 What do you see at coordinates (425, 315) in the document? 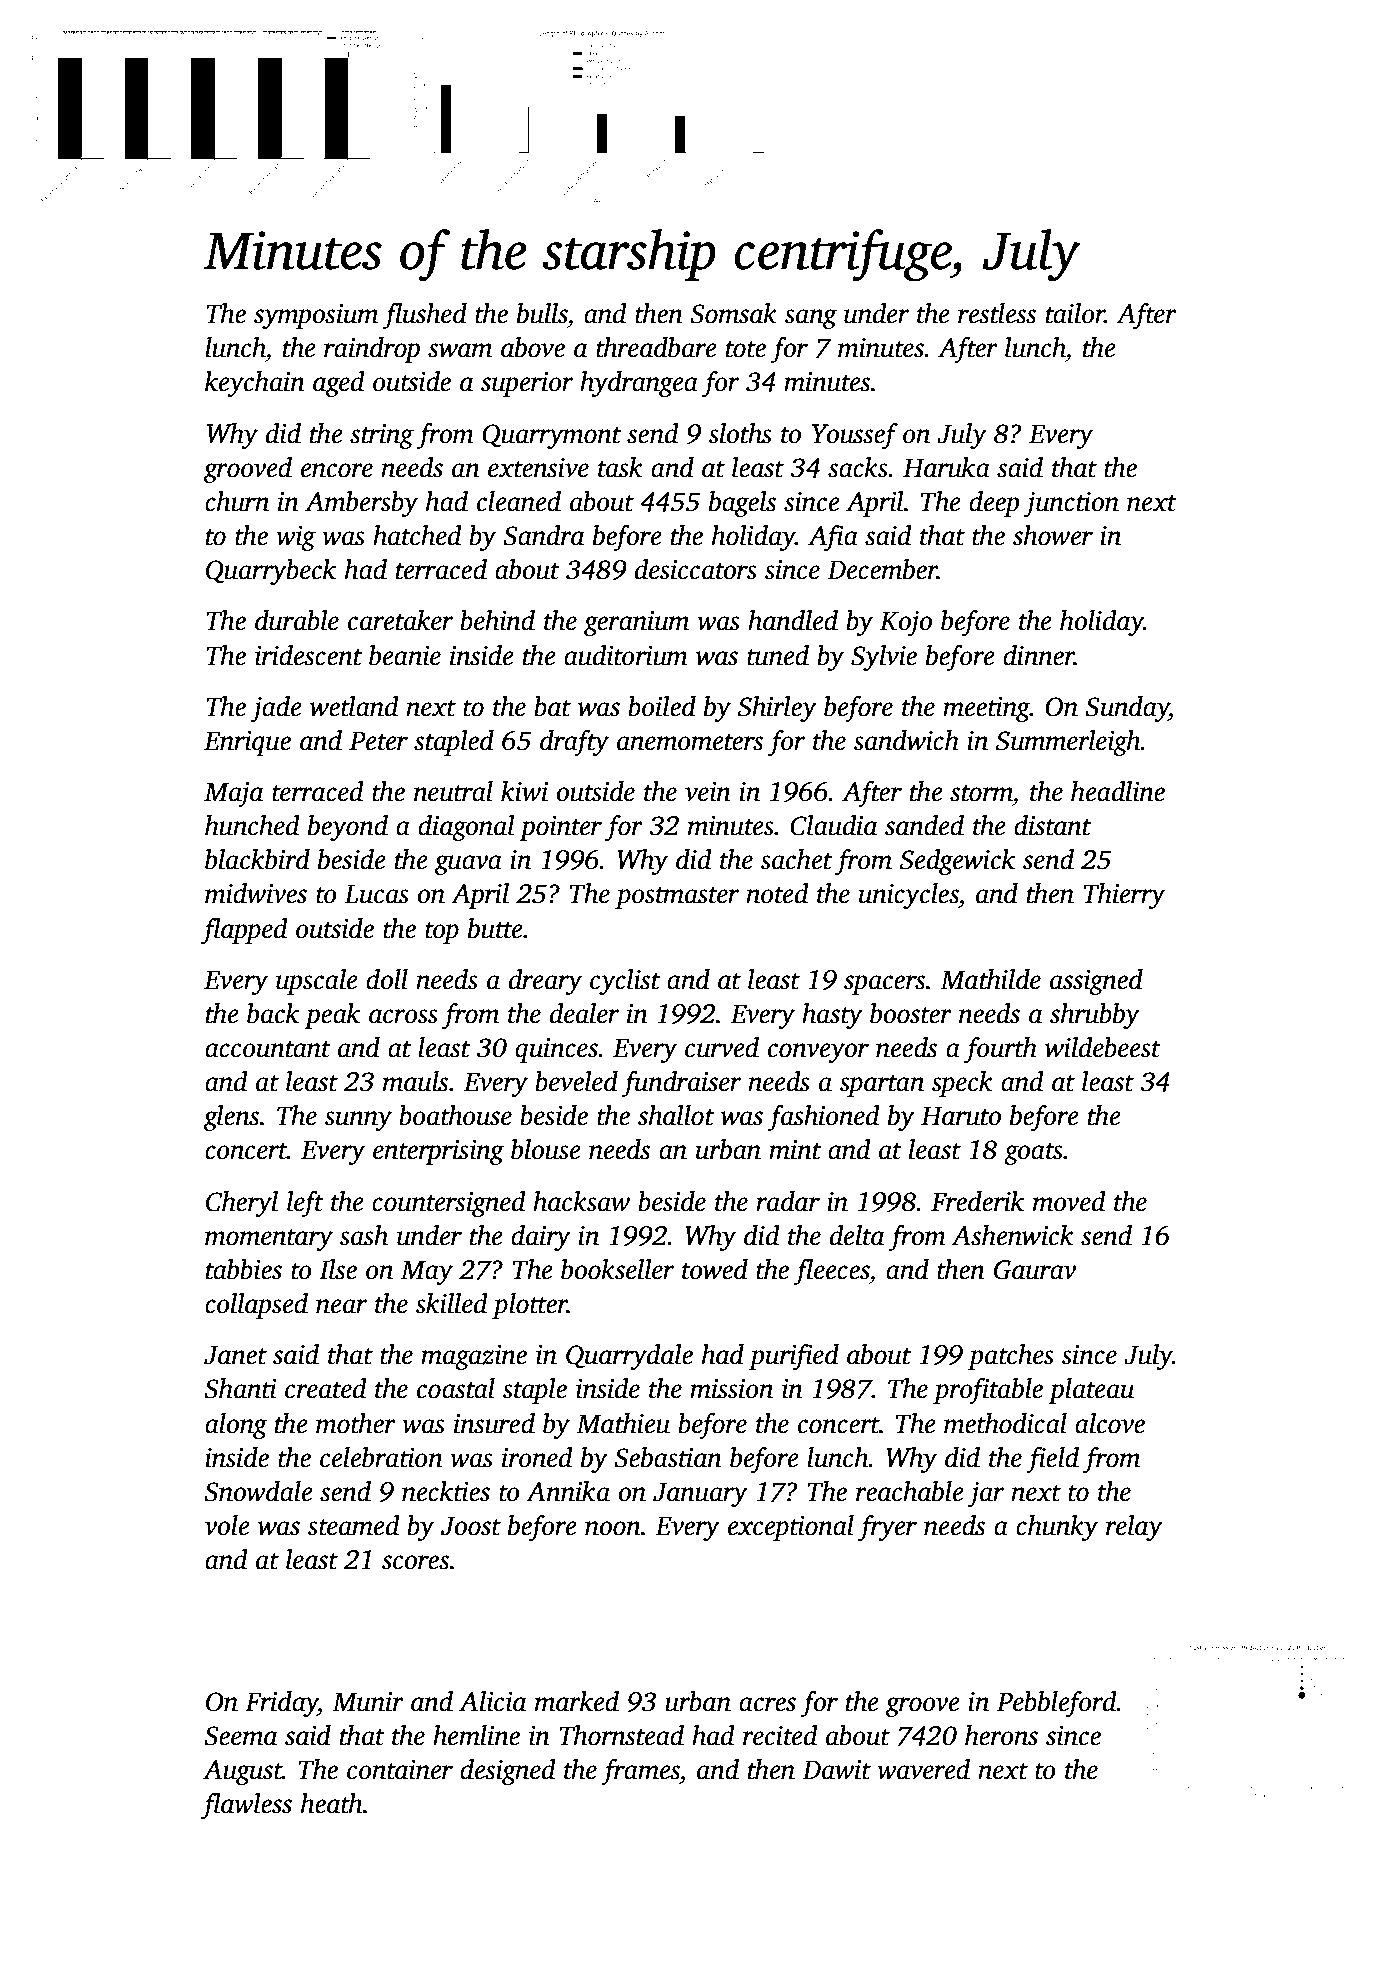
I see `flushed` at bounding box center [425, 315].
